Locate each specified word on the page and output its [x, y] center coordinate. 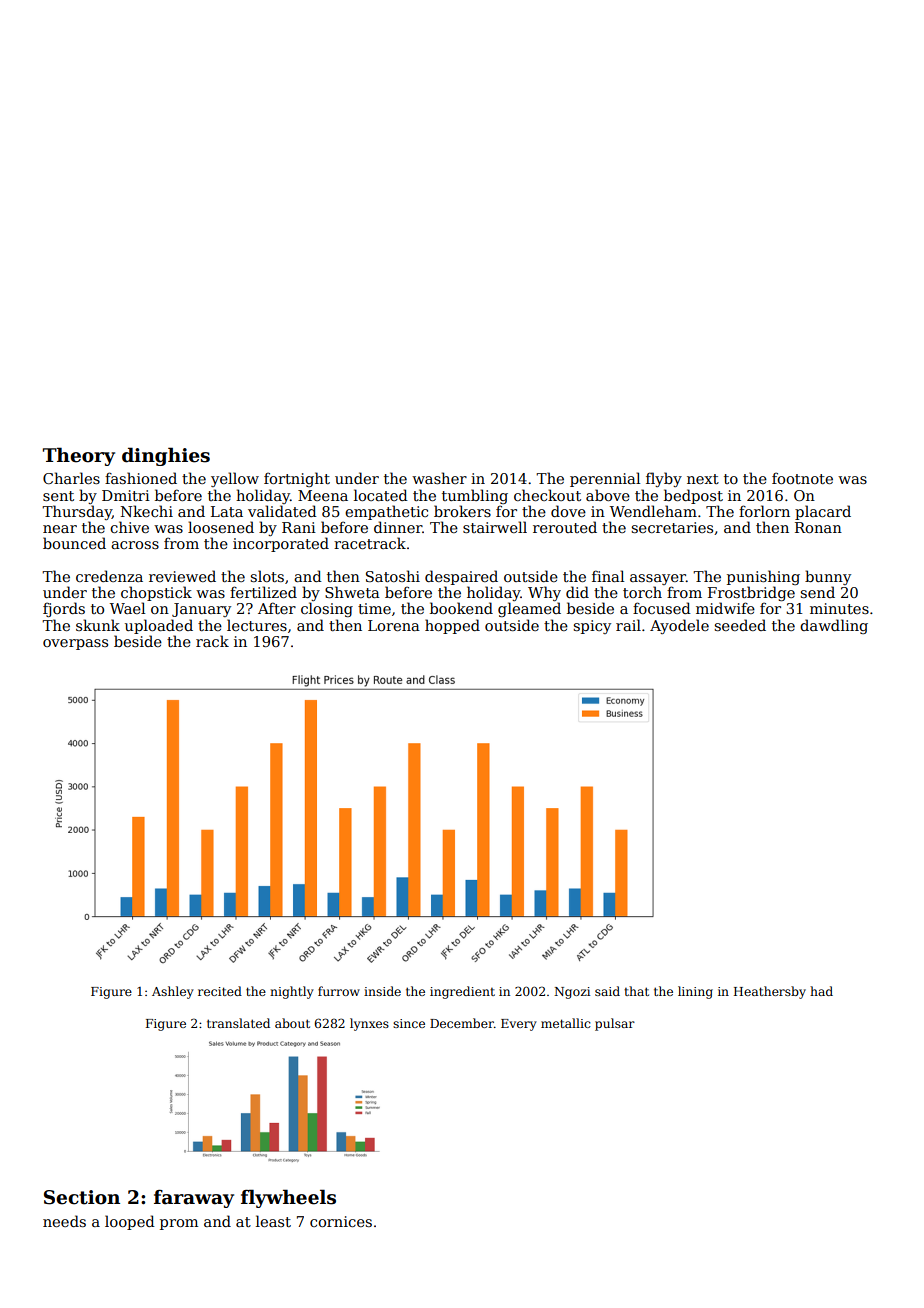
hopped [452, 626]
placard [823, 512]
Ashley [173, 992]
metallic [566, 1023]
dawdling [834, 626]
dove [568, 511]
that [636, 991]
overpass [75, 644]
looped [130, 1222]
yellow [235, 479]
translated [238, 1023]
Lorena [394, 625]
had [821, 991]
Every [519, 1025]
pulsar [615, 1024]
